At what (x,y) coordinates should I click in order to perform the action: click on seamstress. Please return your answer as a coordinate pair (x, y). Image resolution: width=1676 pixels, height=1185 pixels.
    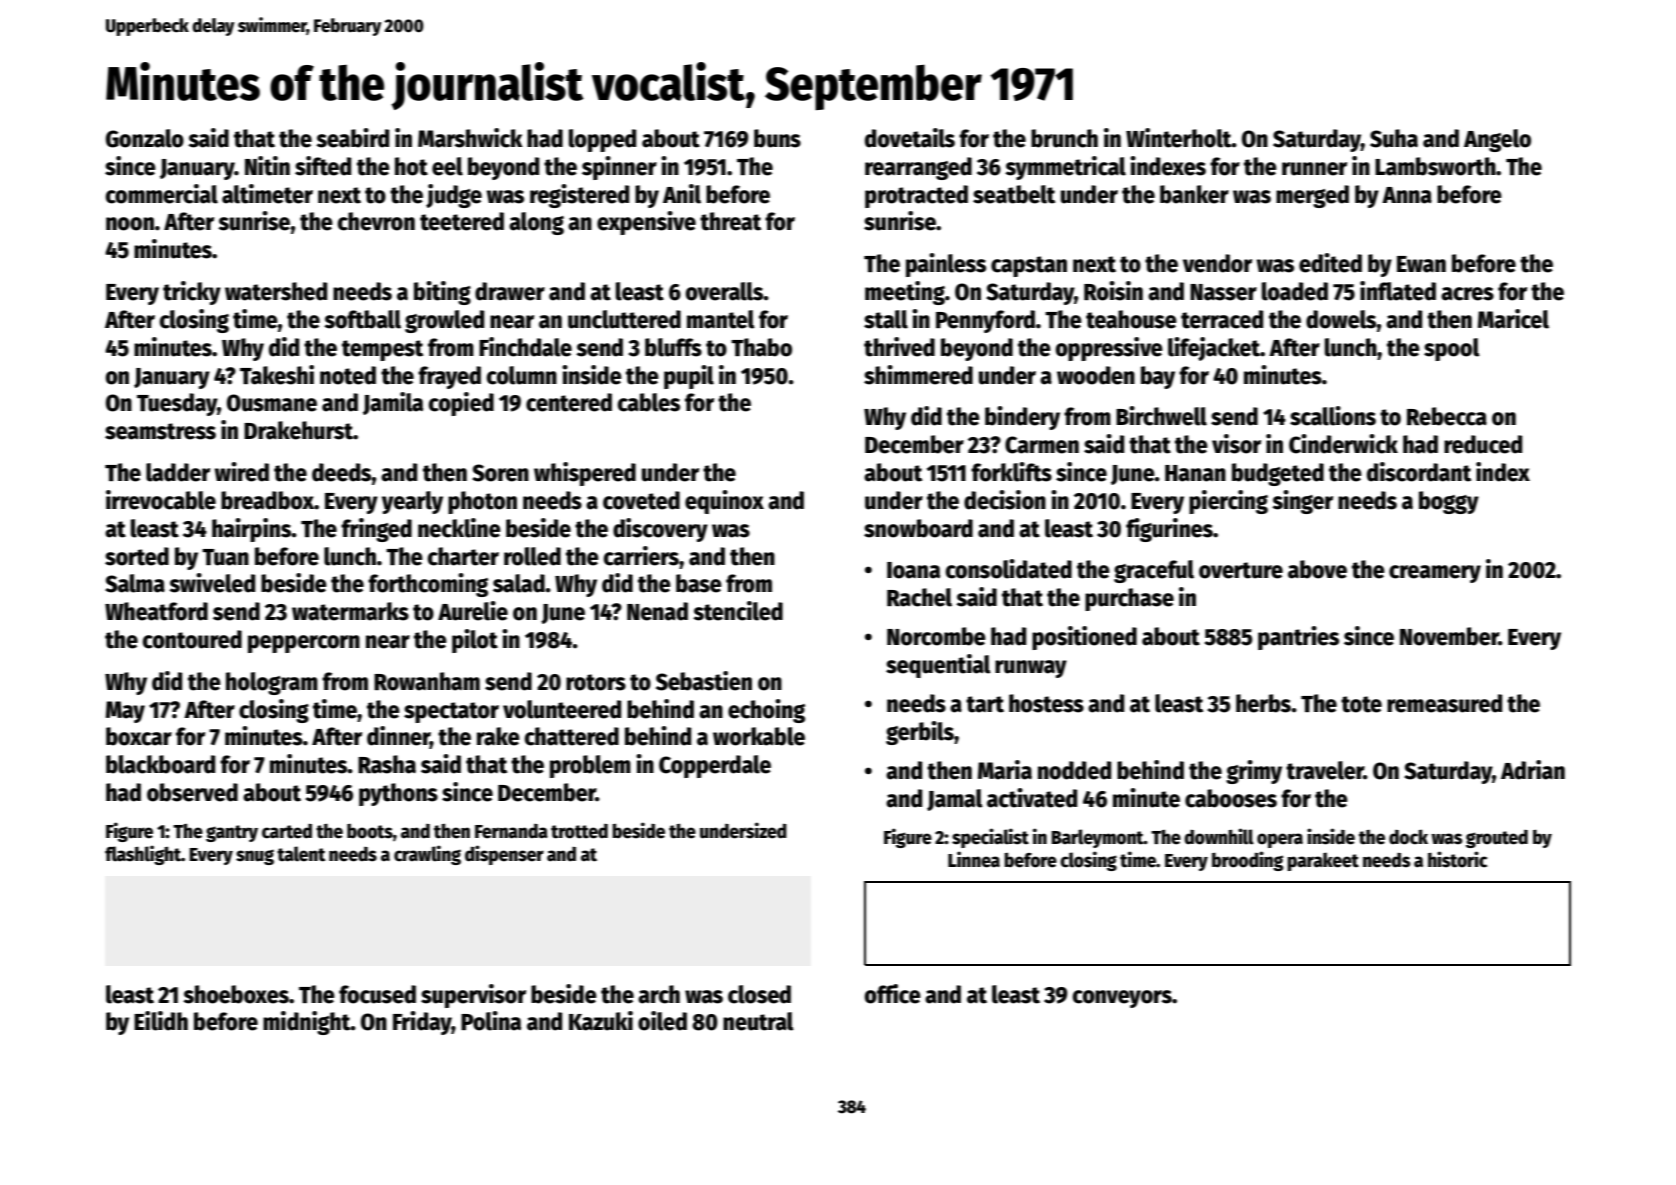
    Looking at the image, I should click on (160, 431).
